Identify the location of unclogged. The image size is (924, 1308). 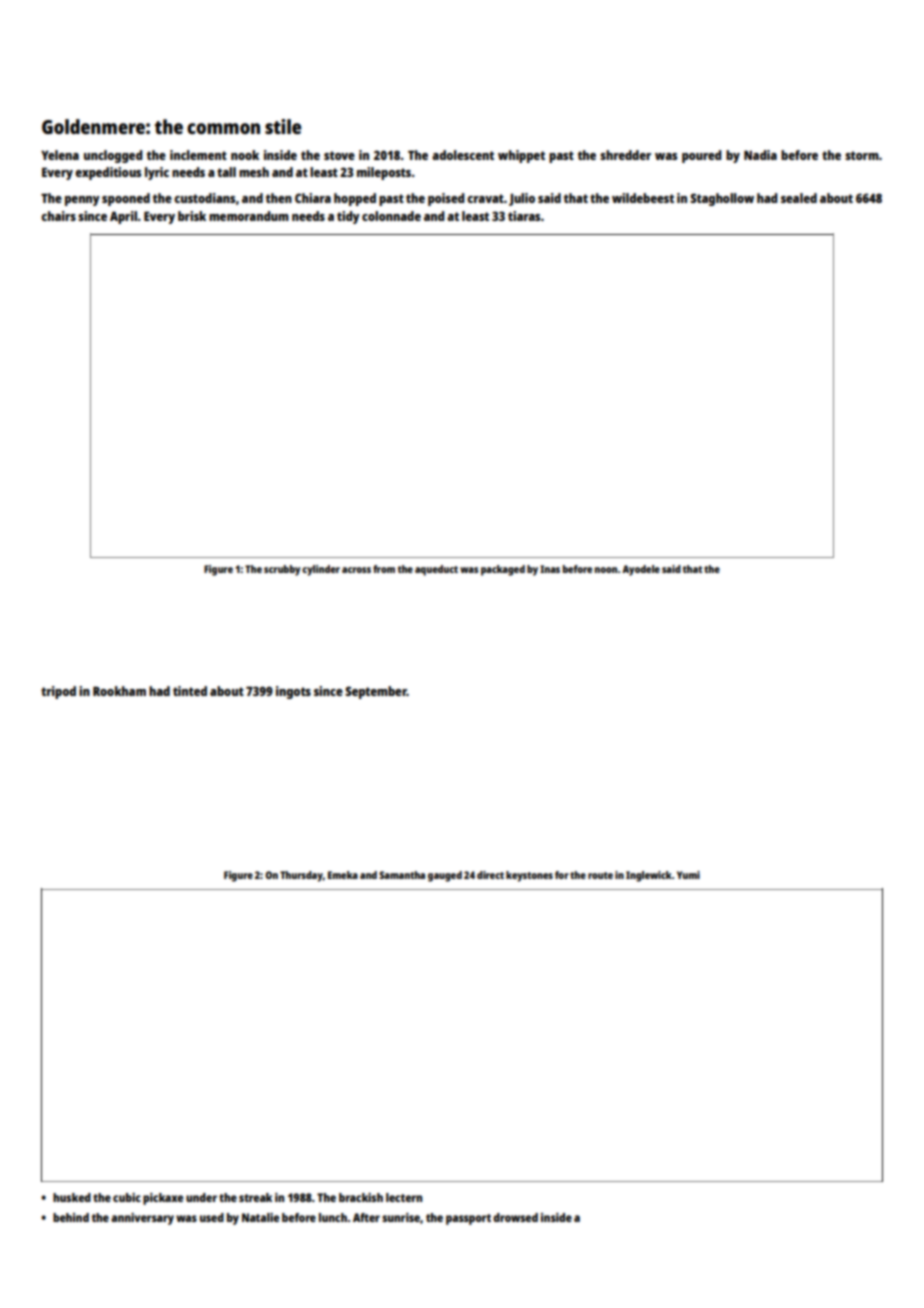
(113, 156).
